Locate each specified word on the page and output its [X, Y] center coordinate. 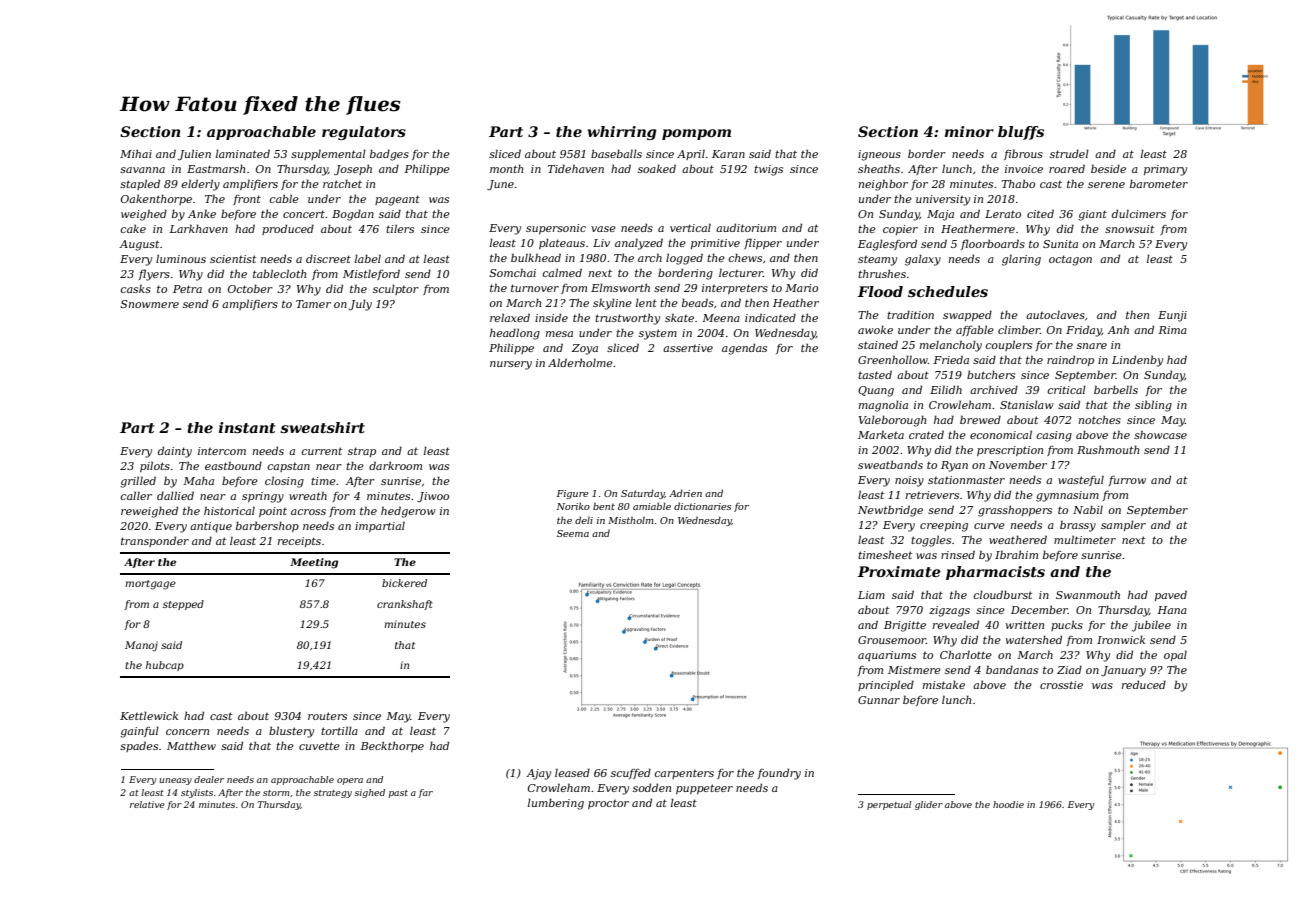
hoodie [1008, 804]
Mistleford [371, 274]
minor [969, 131]
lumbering [556, 804]
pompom [696, 134]
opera [350, 781]
